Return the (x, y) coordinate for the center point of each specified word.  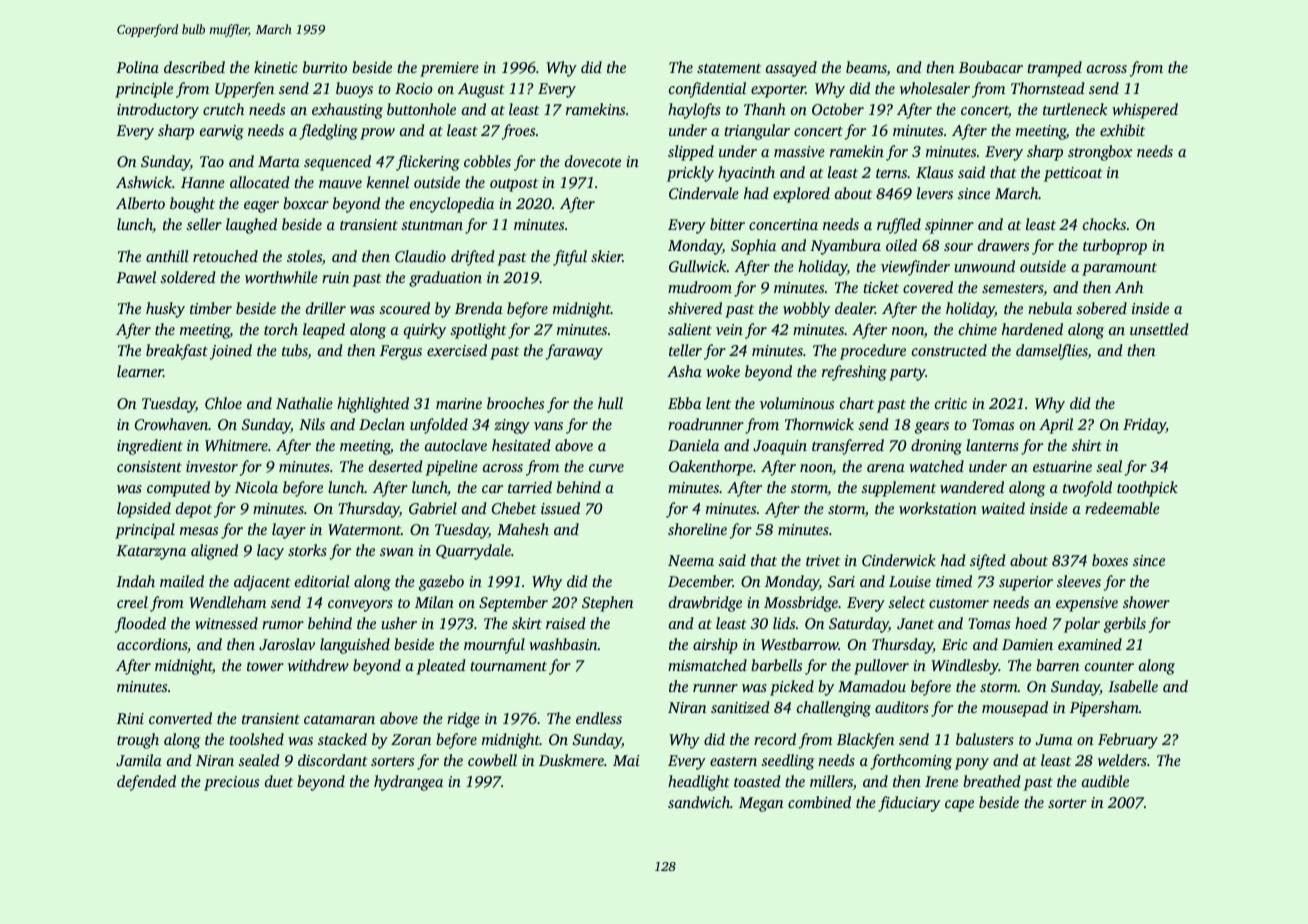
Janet (915, 623)
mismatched (707, 665)
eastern (733, 761)
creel (132, 602)
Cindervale (704, 193)
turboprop (1115, 247)
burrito (325, 67)
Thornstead (1048, 88)
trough (138, 741)
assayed (791, 69)
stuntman (432, 225)
